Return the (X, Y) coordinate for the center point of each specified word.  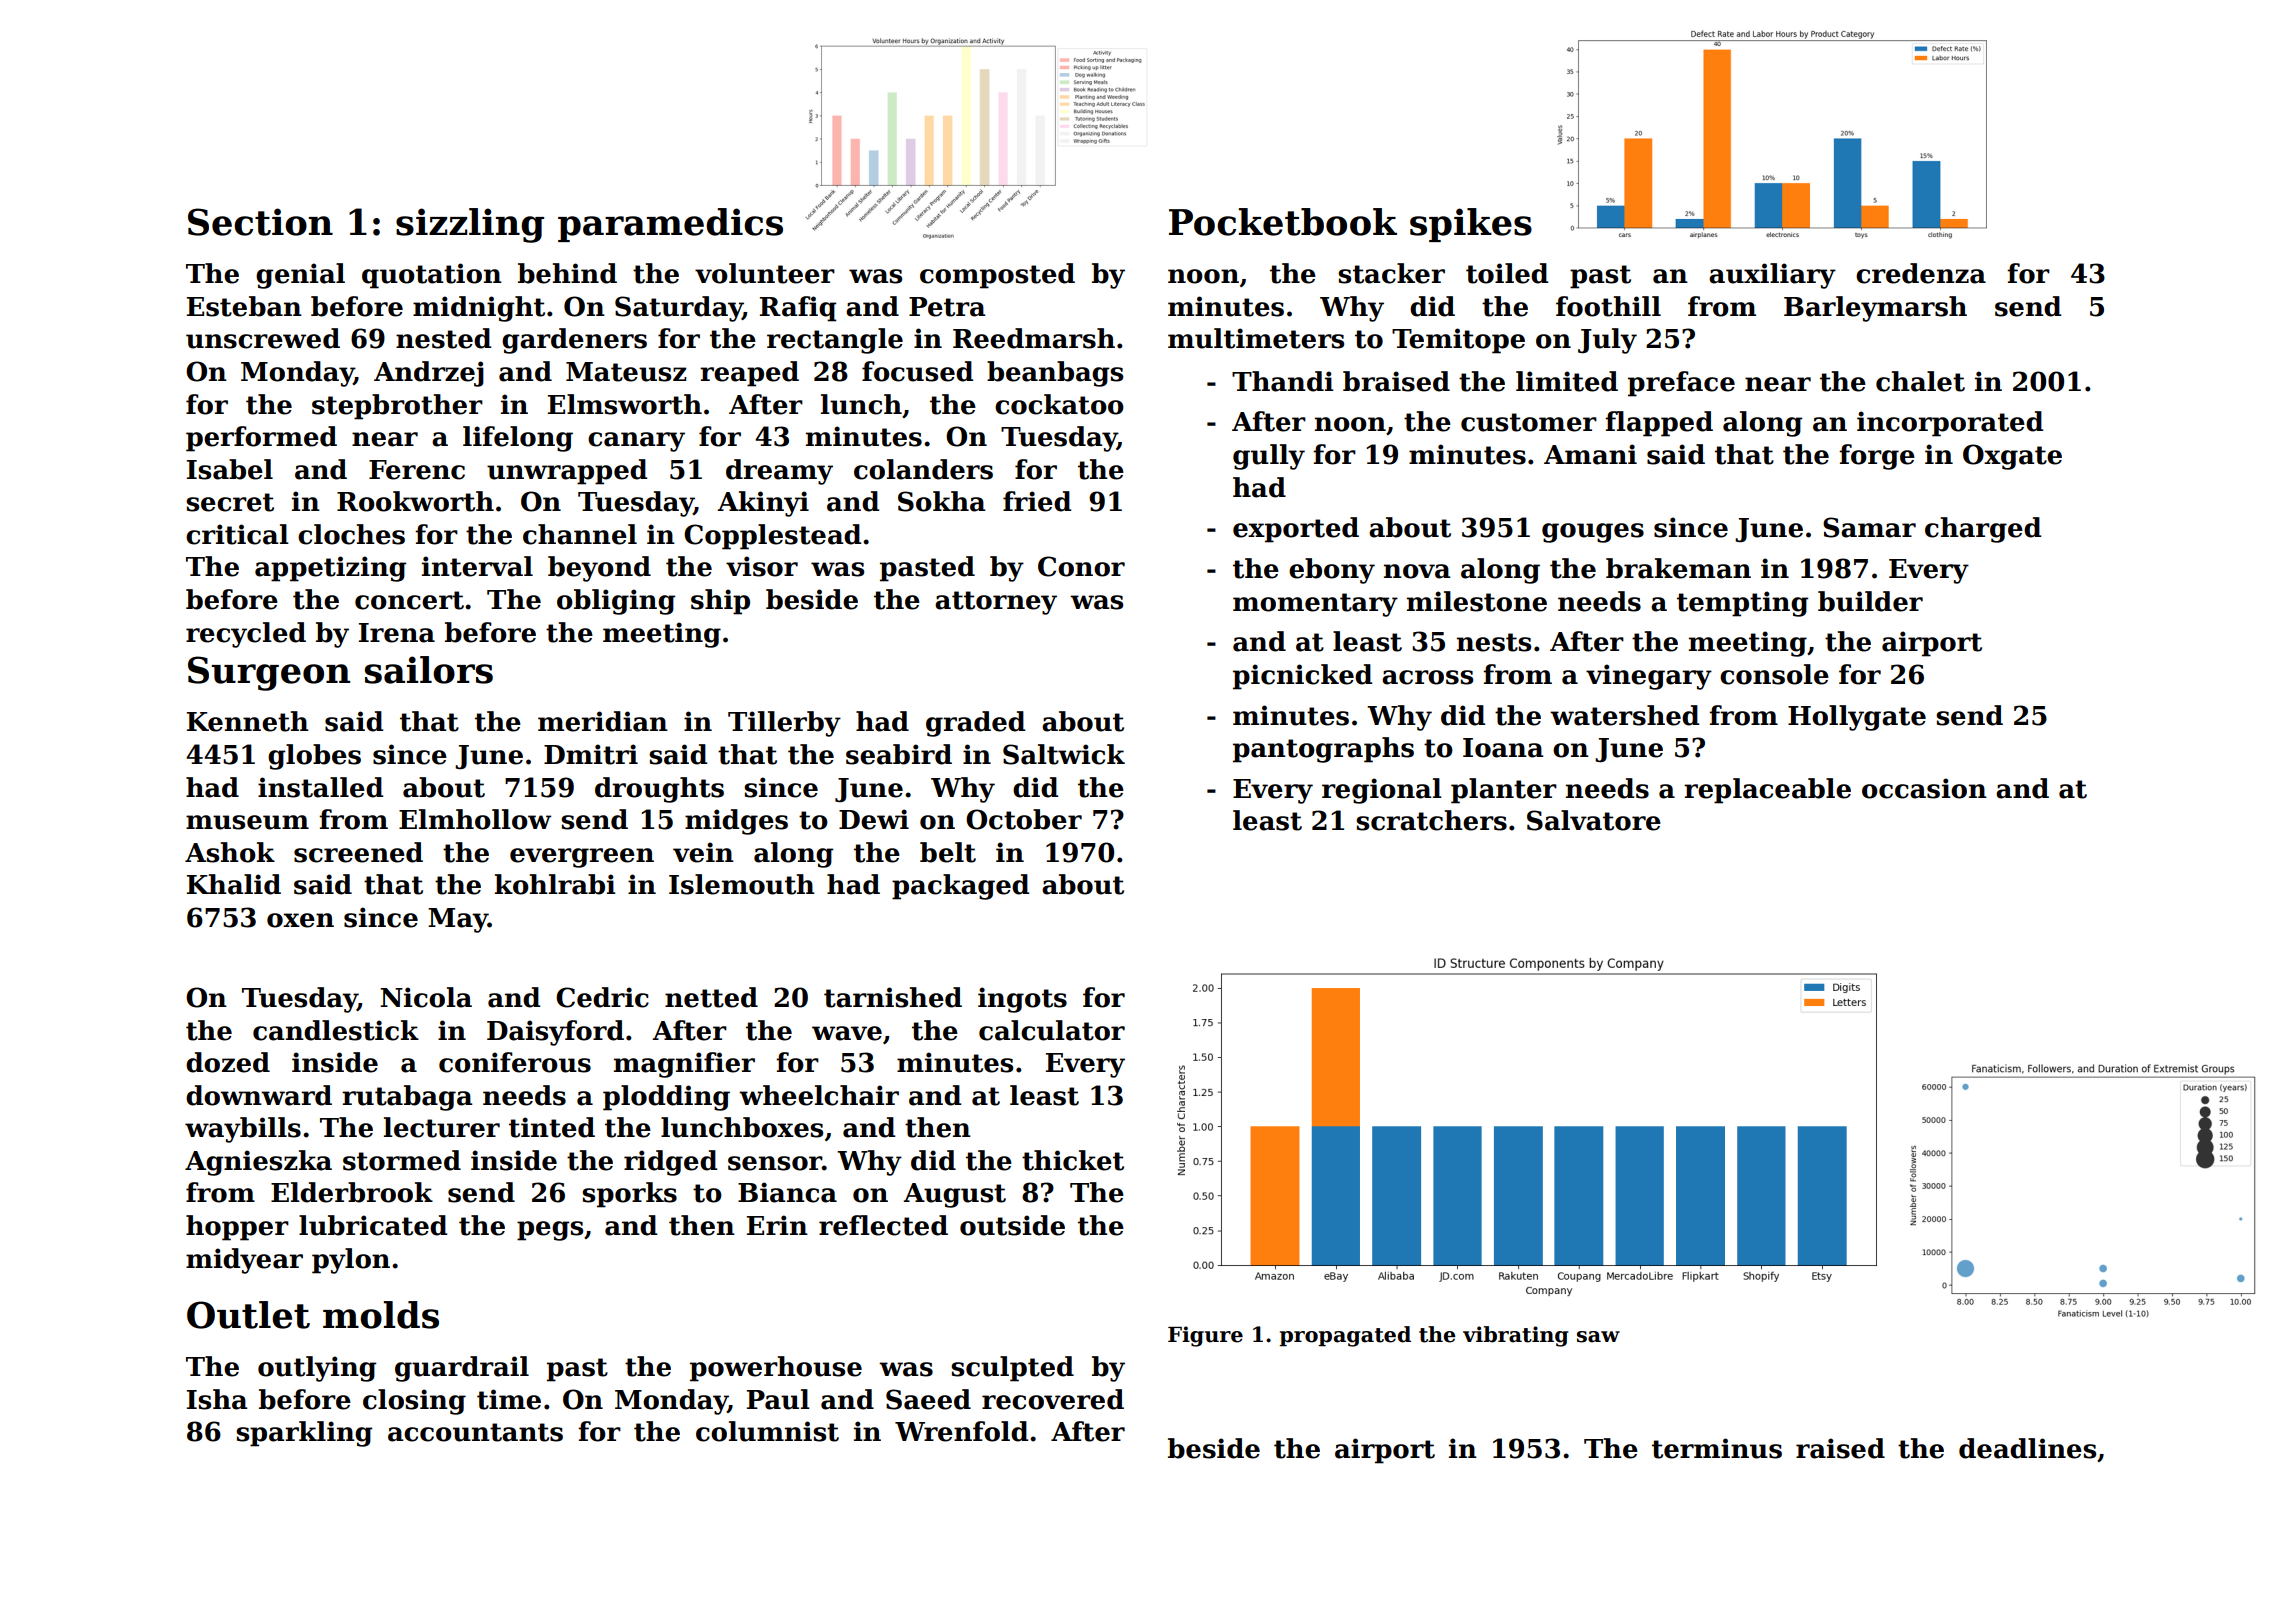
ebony (1332, 571)
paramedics (670, 225)
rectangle (835, 341)
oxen (300, 920)
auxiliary (1772, 276)
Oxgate (2012, 457)
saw (1598, 1337)
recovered (1053, 1399)
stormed (402, 1160)
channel (580, 534)
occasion (1924, 788)
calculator (1052, 1030)
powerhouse (776, 1369)
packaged (960, 887)
